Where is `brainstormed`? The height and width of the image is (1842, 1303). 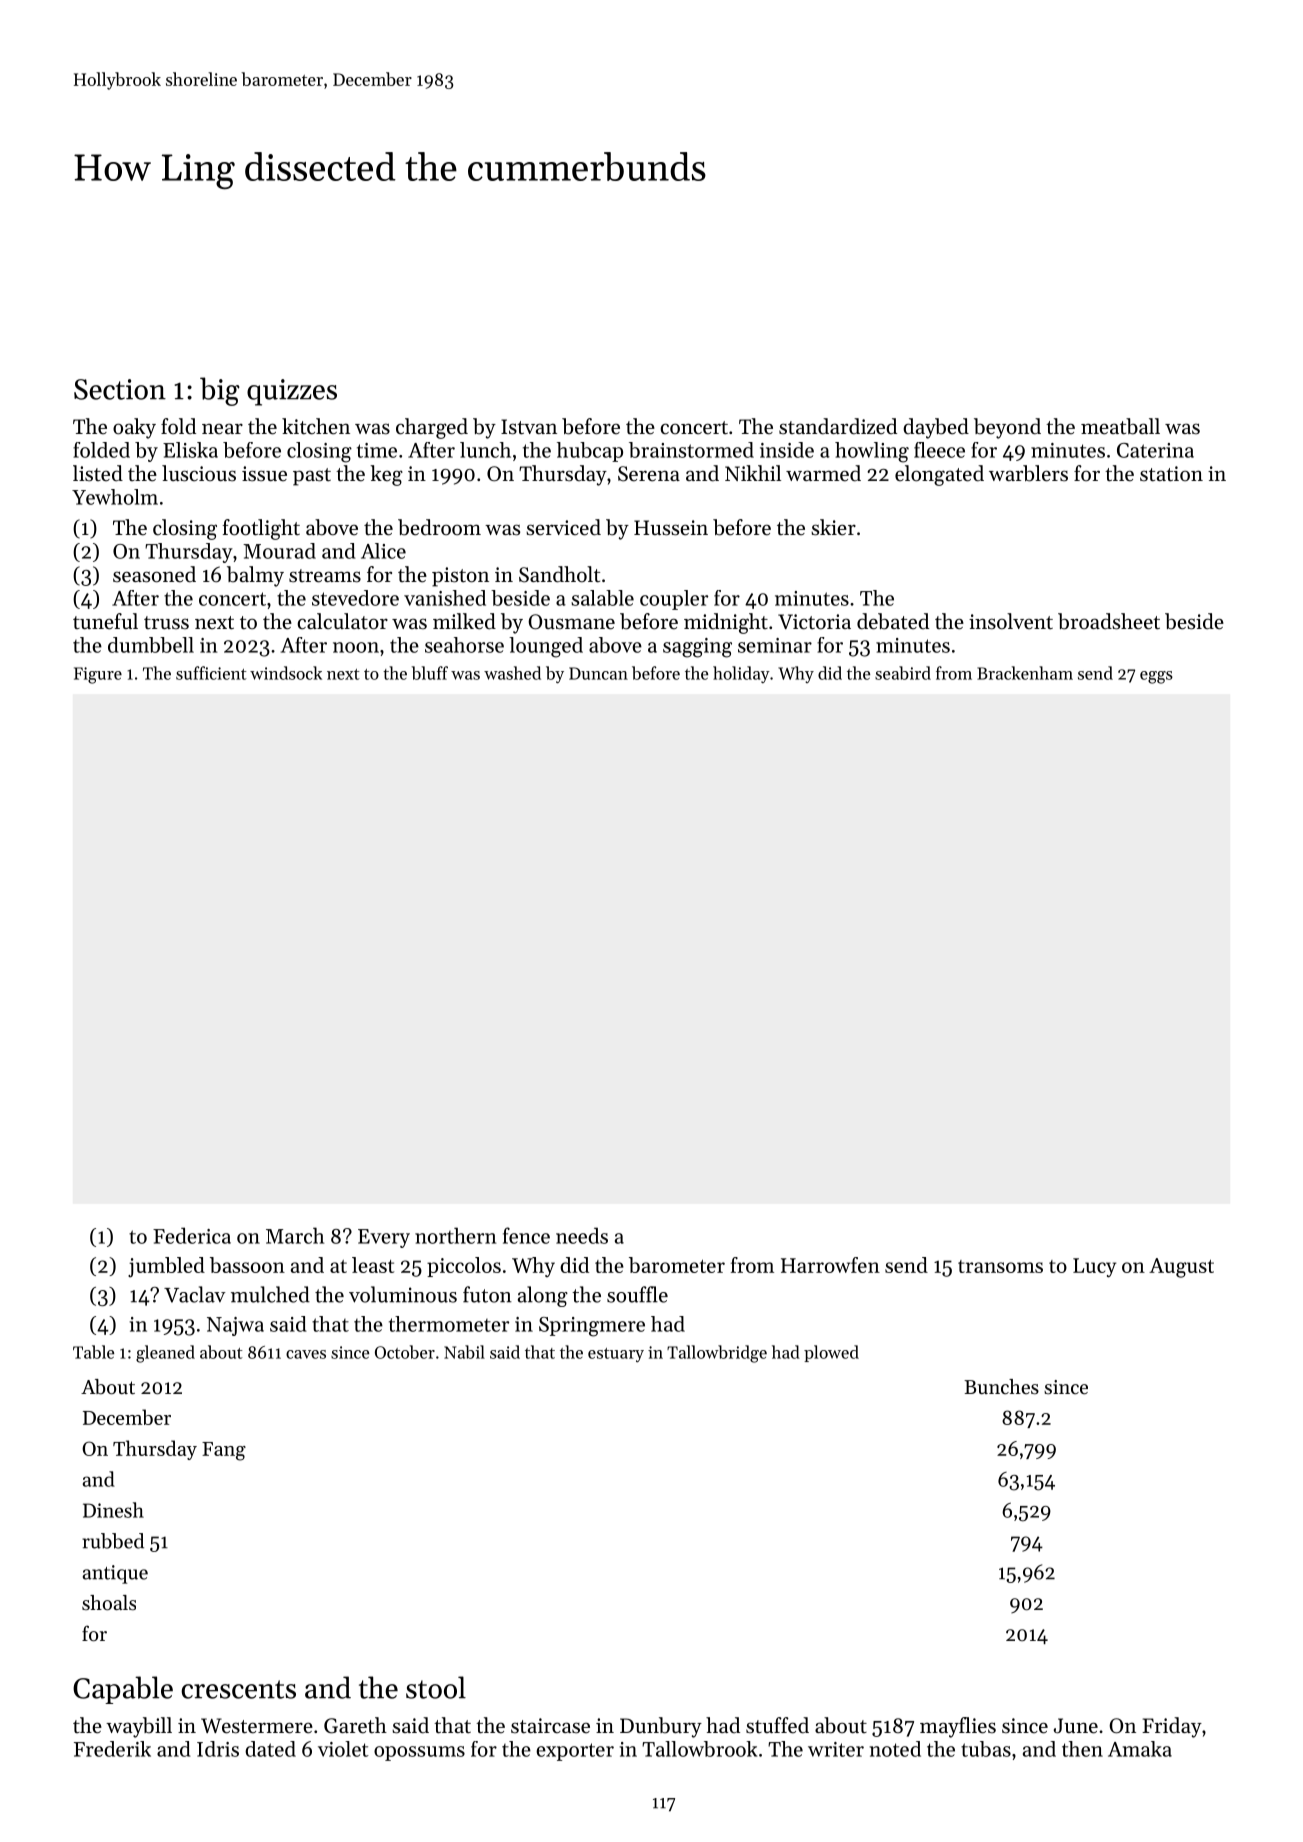
brainstormed is located at coordinates (691, 450).
